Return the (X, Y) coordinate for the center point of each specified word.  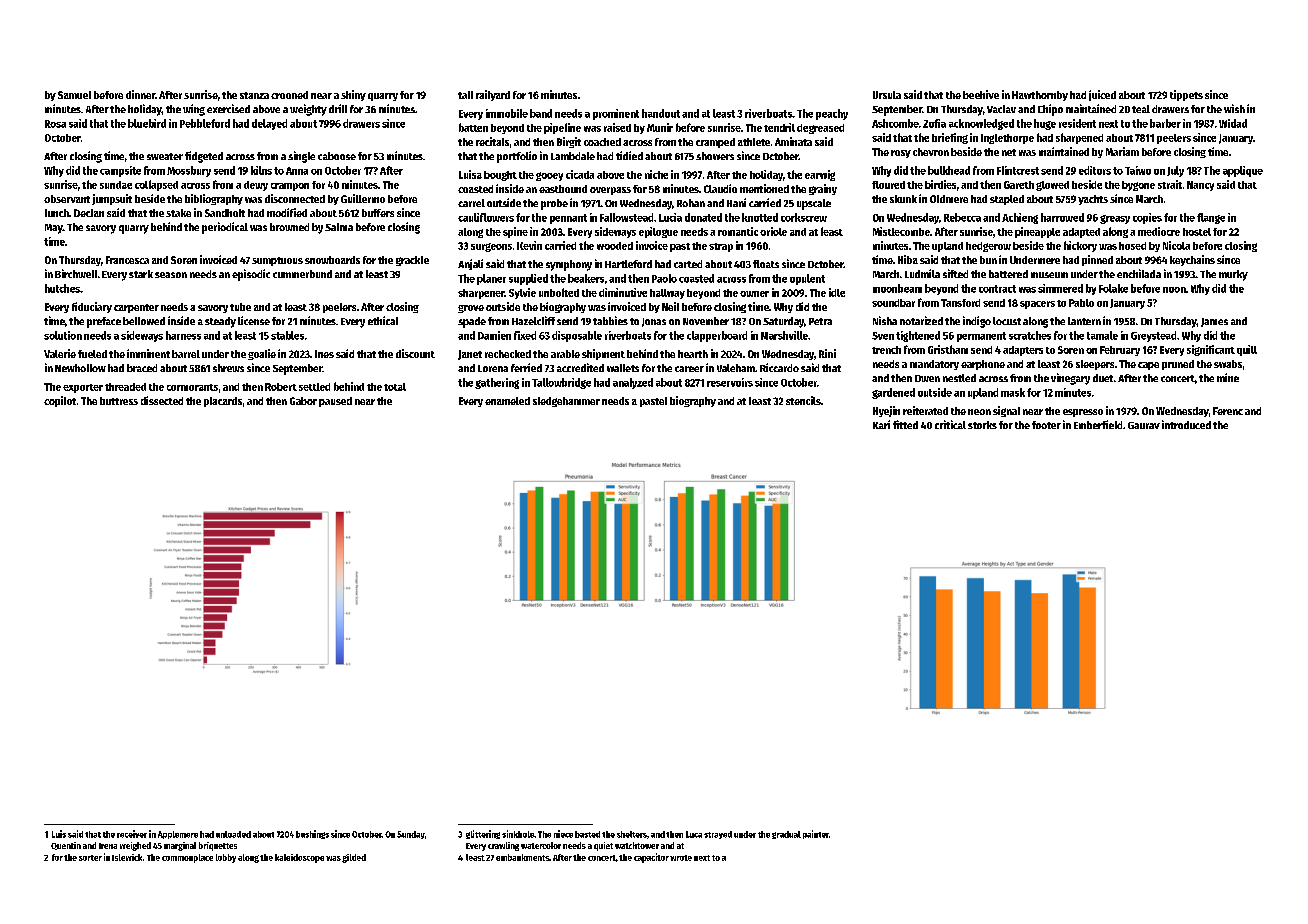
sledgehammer (566, 402)
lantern (1084, 321)
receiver (132, 834)
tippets (1186, 95)
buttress (119, 401)
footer (1046, 425)
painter (816, 834)
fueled (92, 354)
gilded (354, 858)
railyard (493, 95)
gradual (786, 835)
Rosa (55, 124)
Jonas (654, 322)
